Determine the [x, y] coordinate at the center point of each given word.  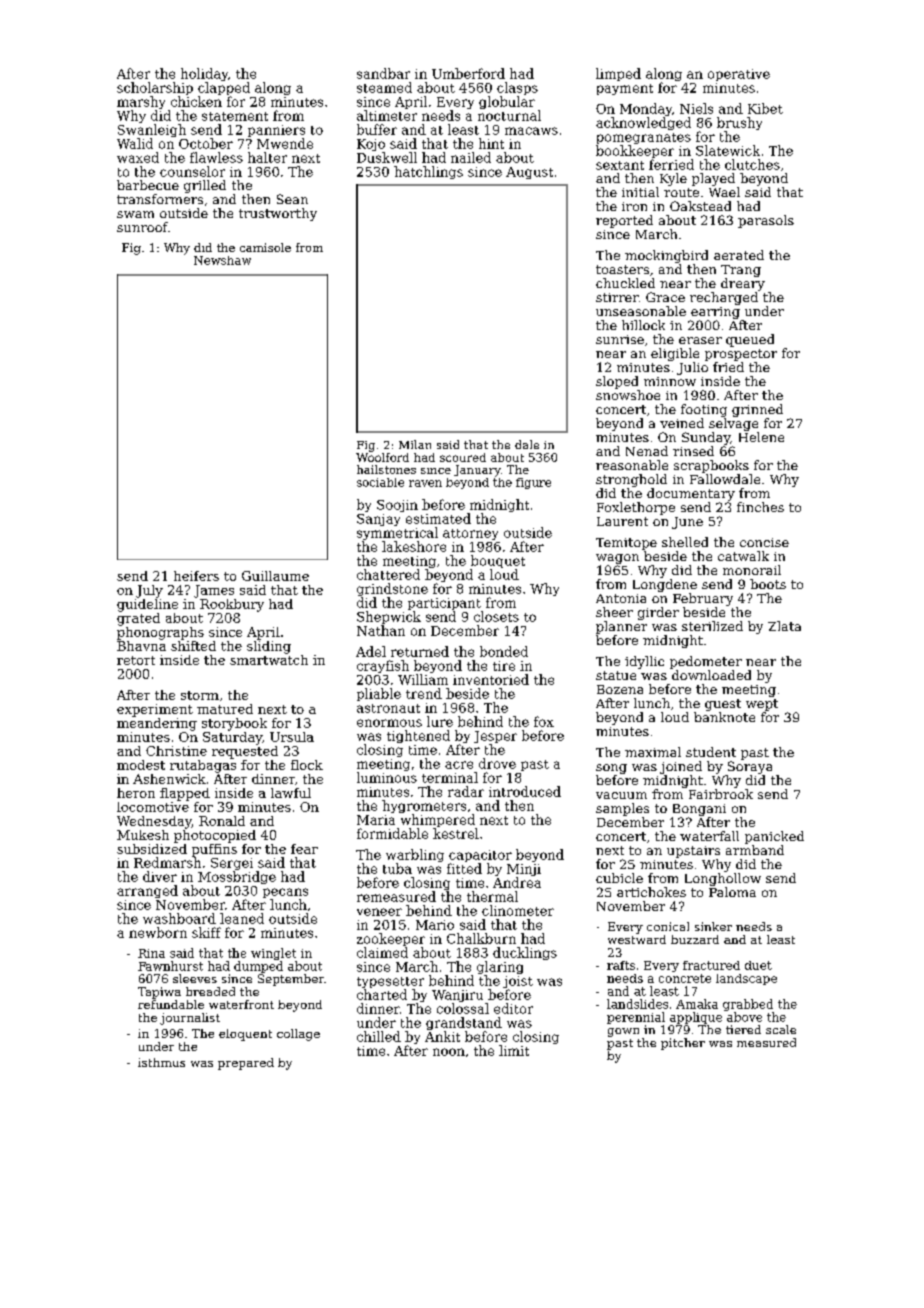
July [149, 591]
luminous [387, 777]
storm [200, 695]
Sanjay [378, 520]
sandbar [383, 73]
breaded [210, 991]
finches [760, 507]
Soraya [750, 767]
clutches [752, 164]
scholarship [155, 88]
